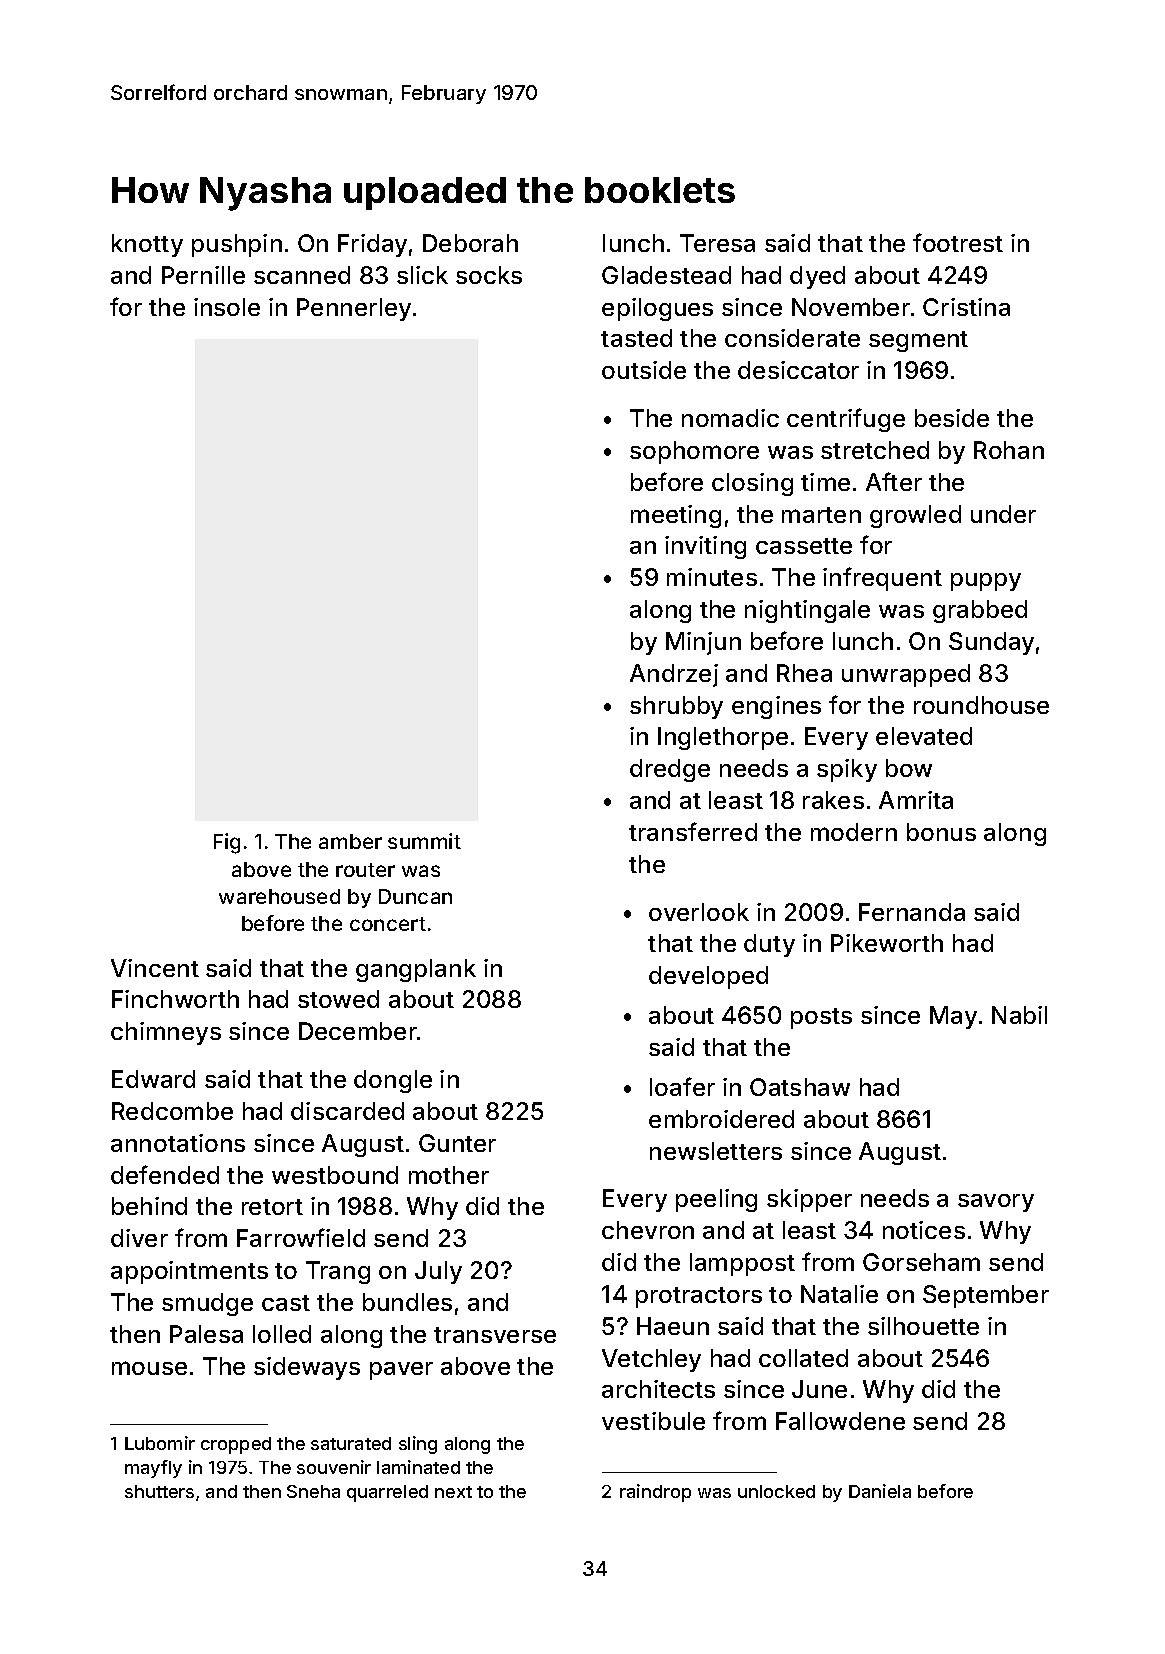 The image size is (1165, 1654). Describe the element at coordinates (147, 245) in the image. I see `knotty` at that location.
